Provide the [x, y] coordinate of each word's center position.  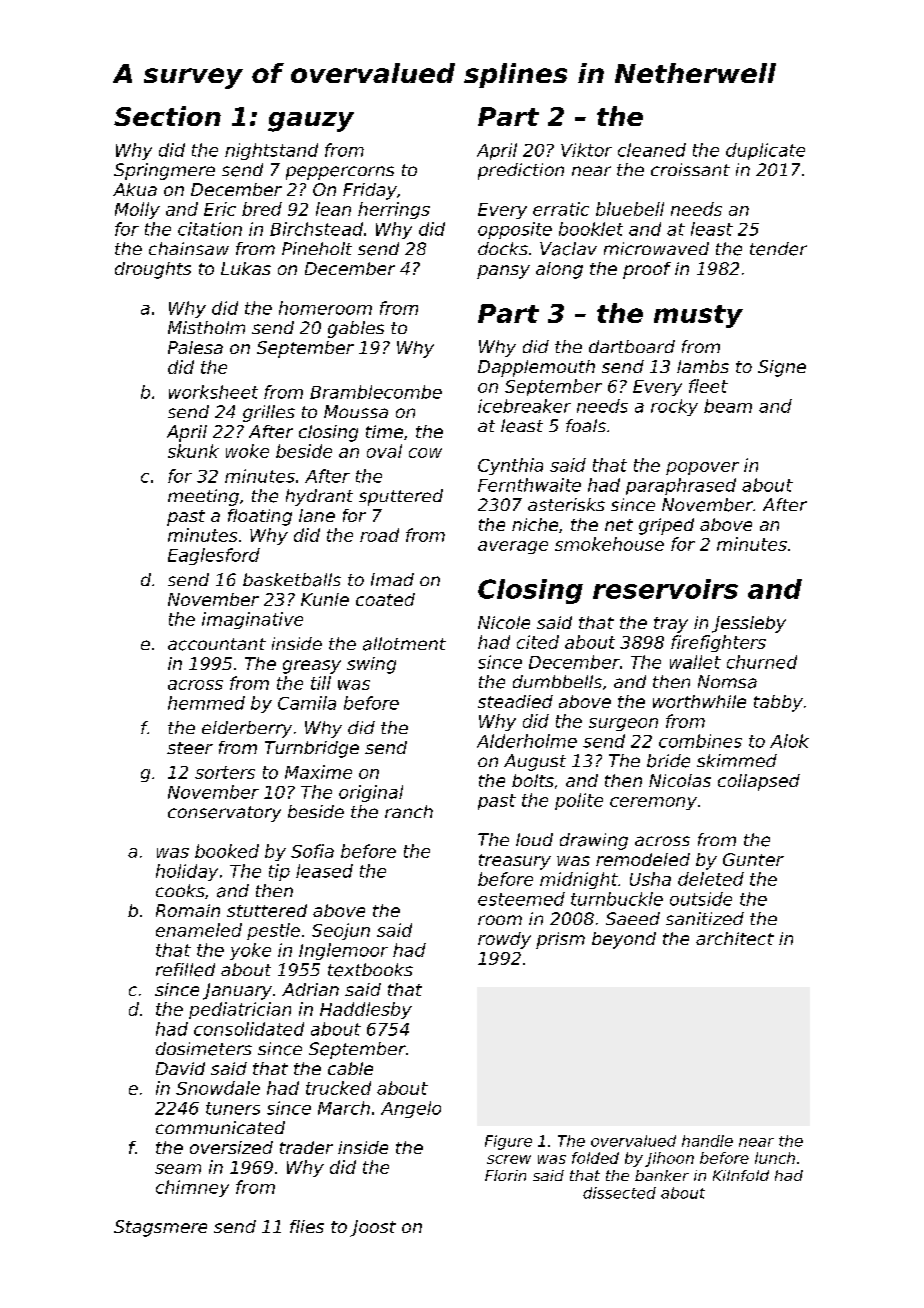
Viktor [586, 150]
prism [560, 940]
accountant [217, 644]
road [379, 535]
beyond [624, 940]
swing [371, 665]
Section [167, 116]
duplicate [765, 151]
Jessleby [749, 624]
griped [666, 526]
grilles [269, 413]
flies [307, 1226]
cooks [180, 890]
